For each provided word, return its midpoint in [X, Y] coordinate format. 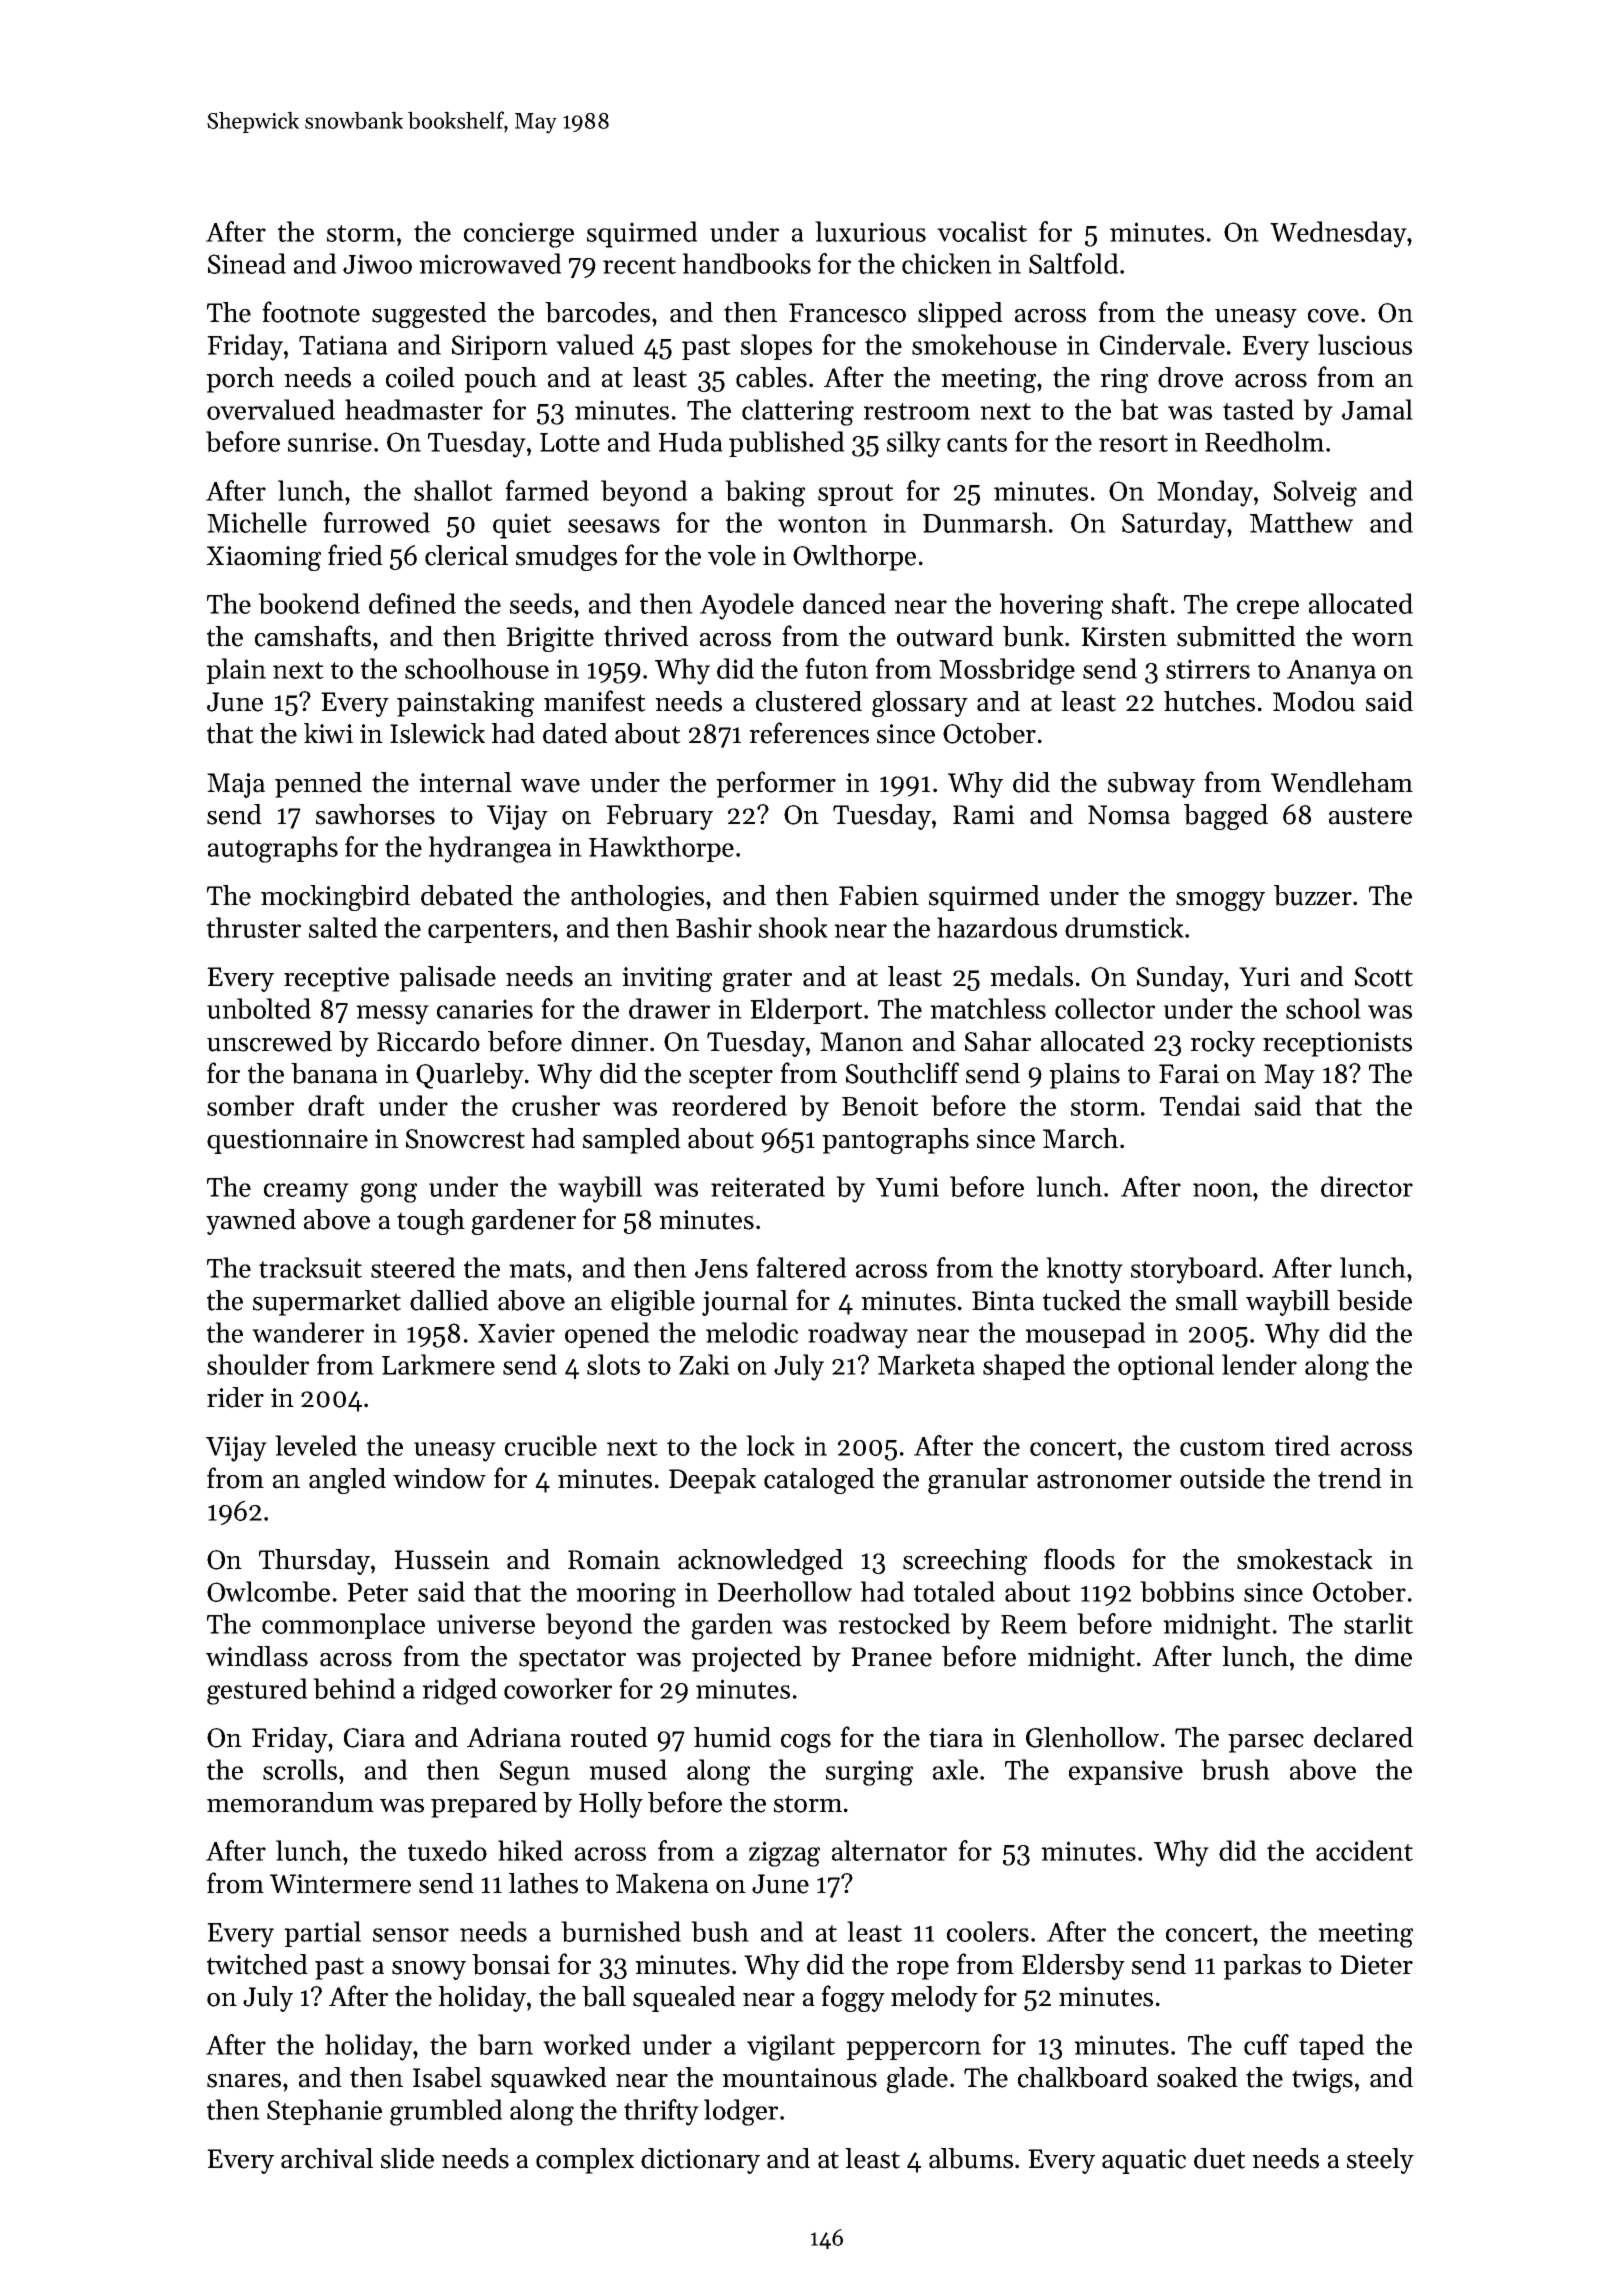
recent [639, 265]
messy [392, 1015]
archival [327, 2158]
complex [585, 2161]
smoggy [1220, 901]
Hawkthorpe [661, 849]
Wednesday [1338, 234]
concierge [519, 235]
